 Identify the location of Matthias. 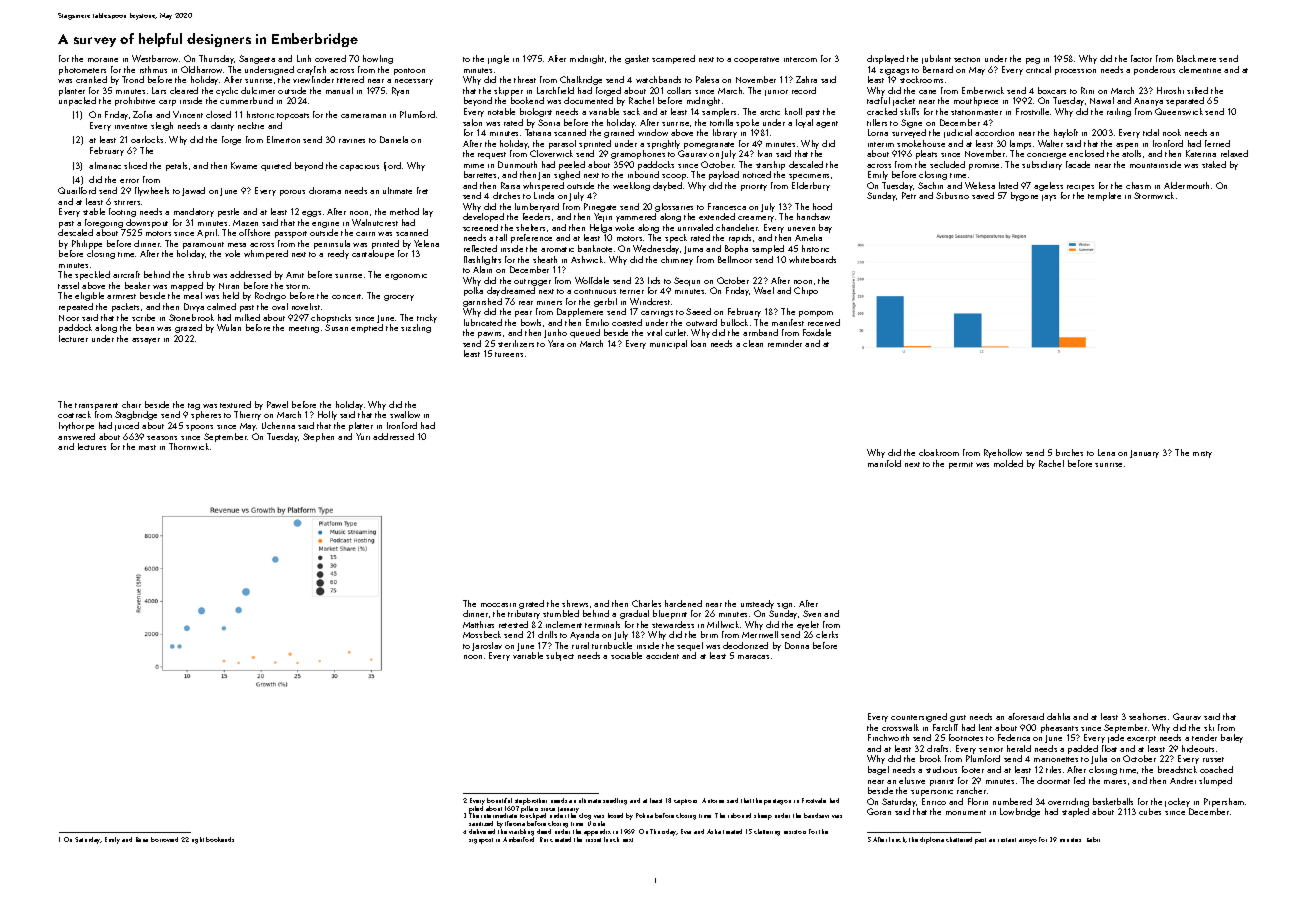
(478, 624).
